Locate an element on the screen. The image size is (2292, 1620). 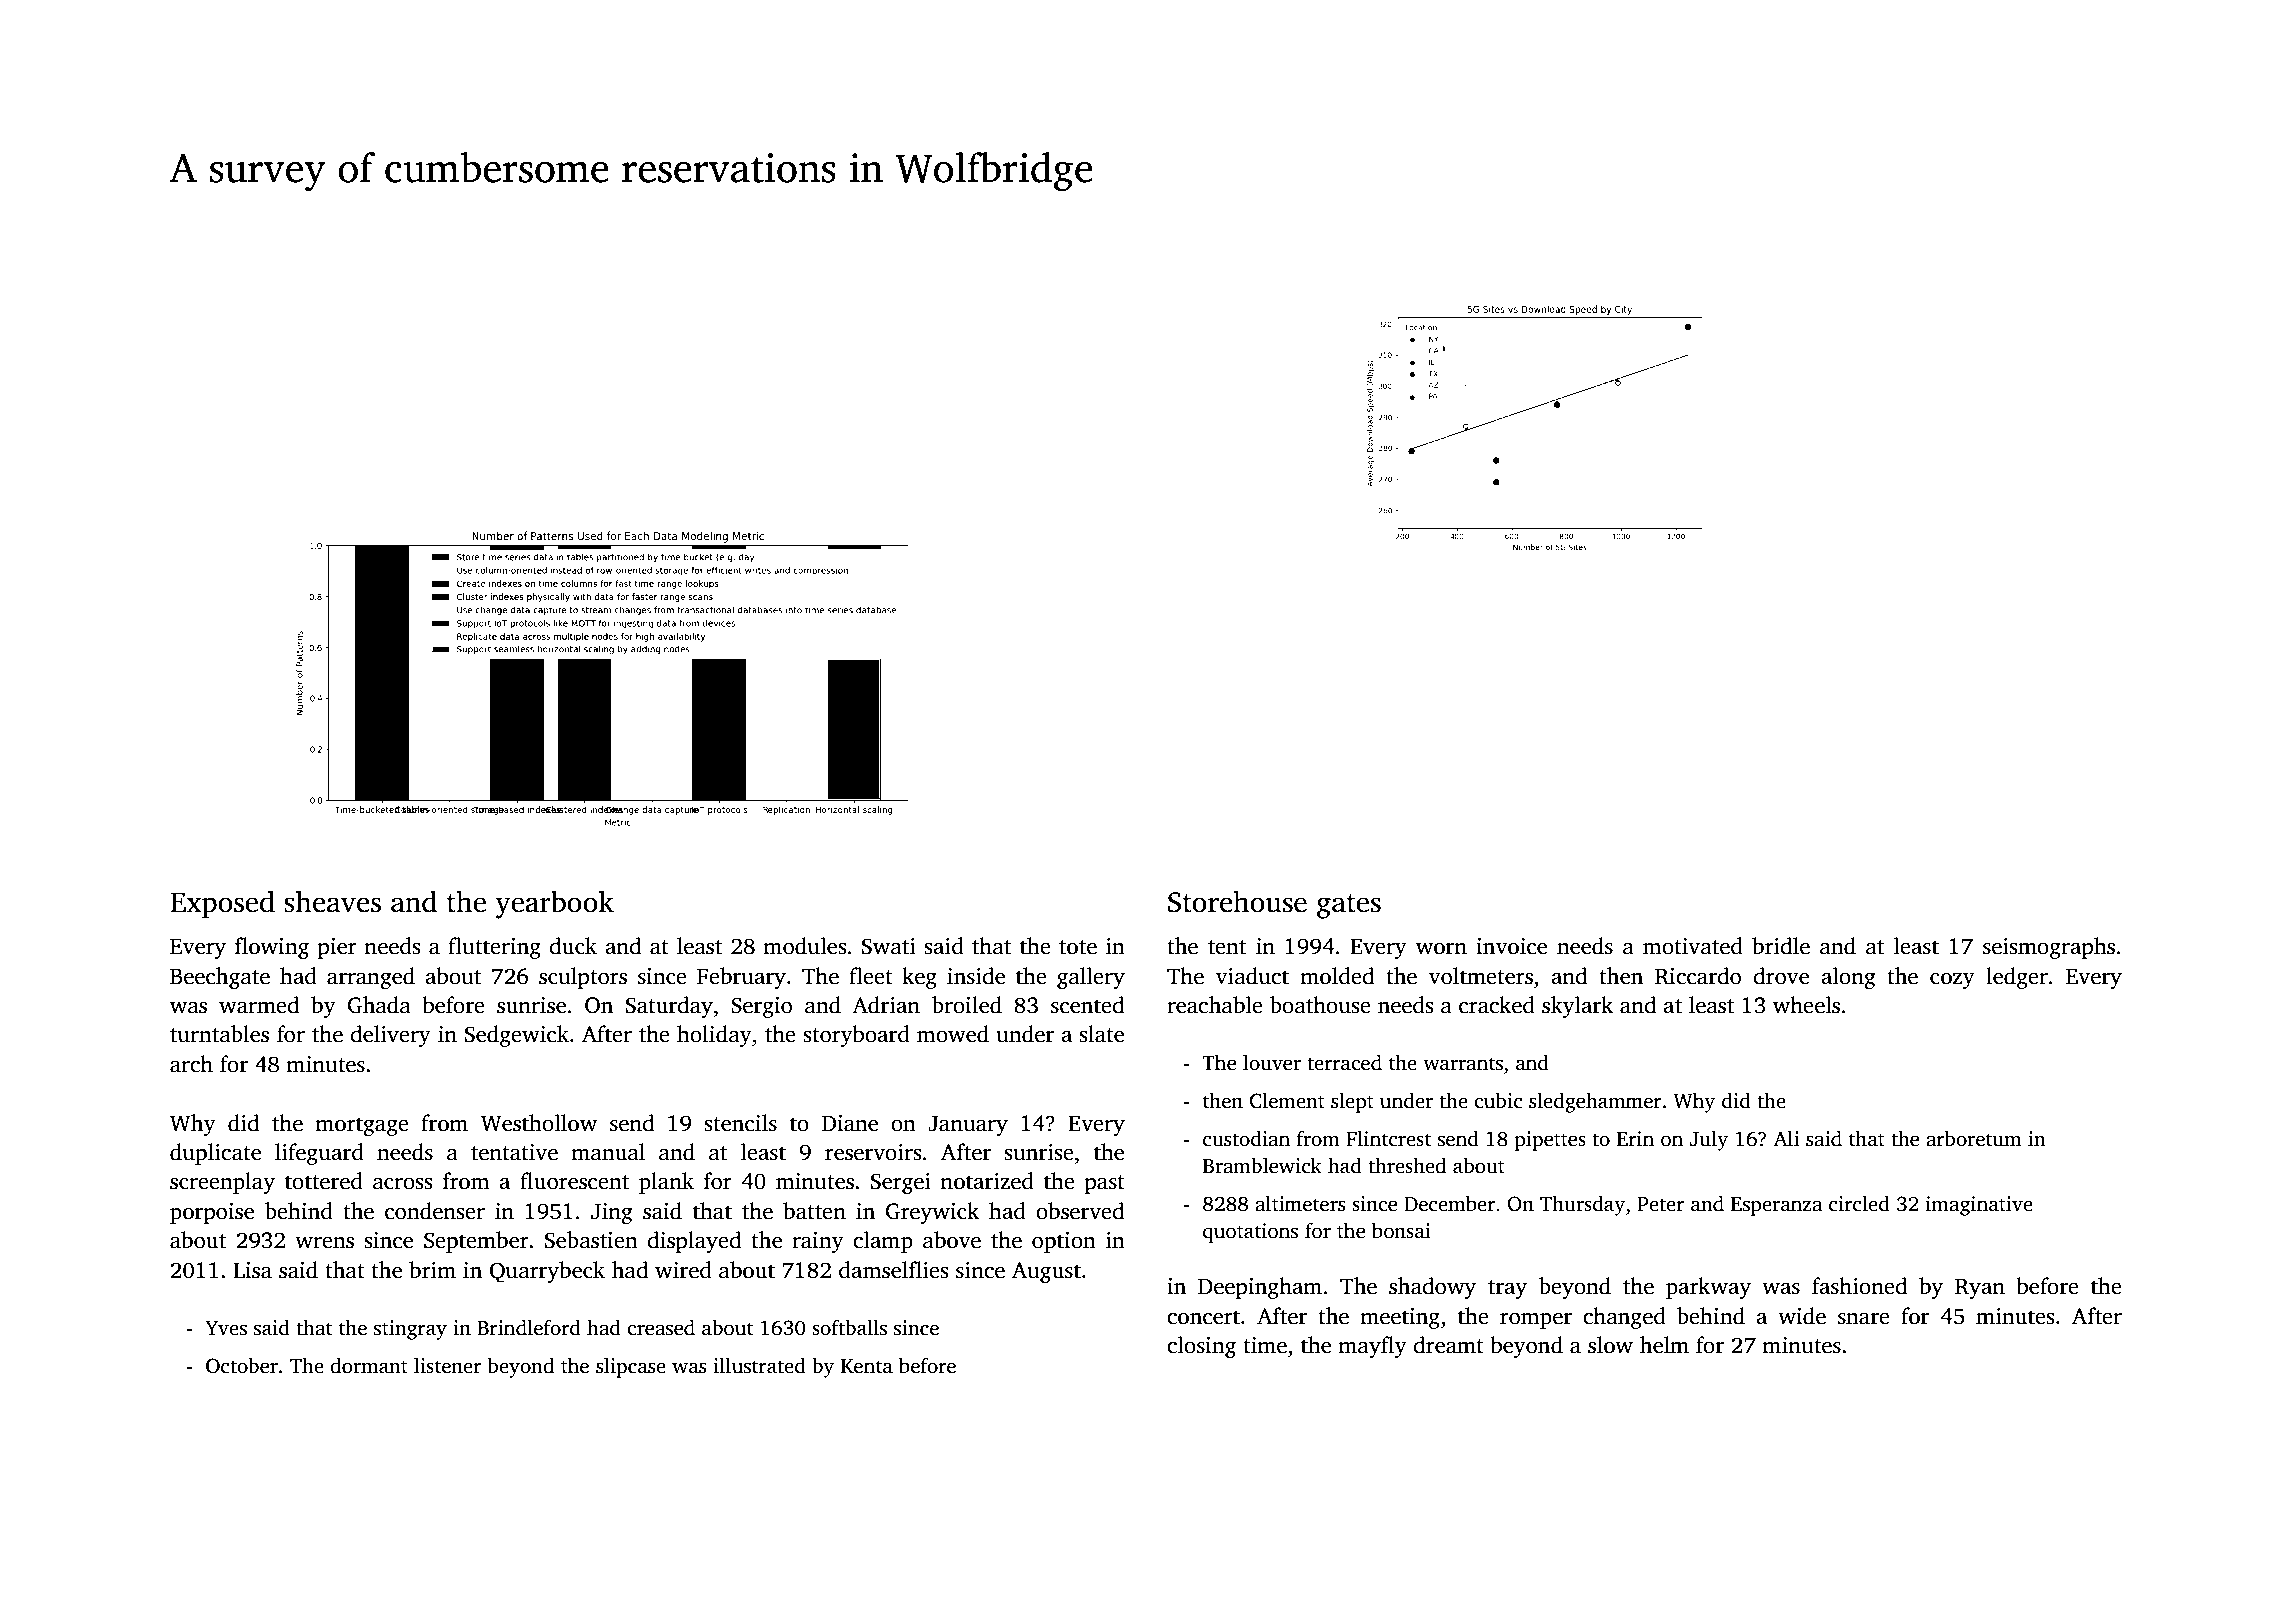
tote is located at coordinates (1078, 947).
